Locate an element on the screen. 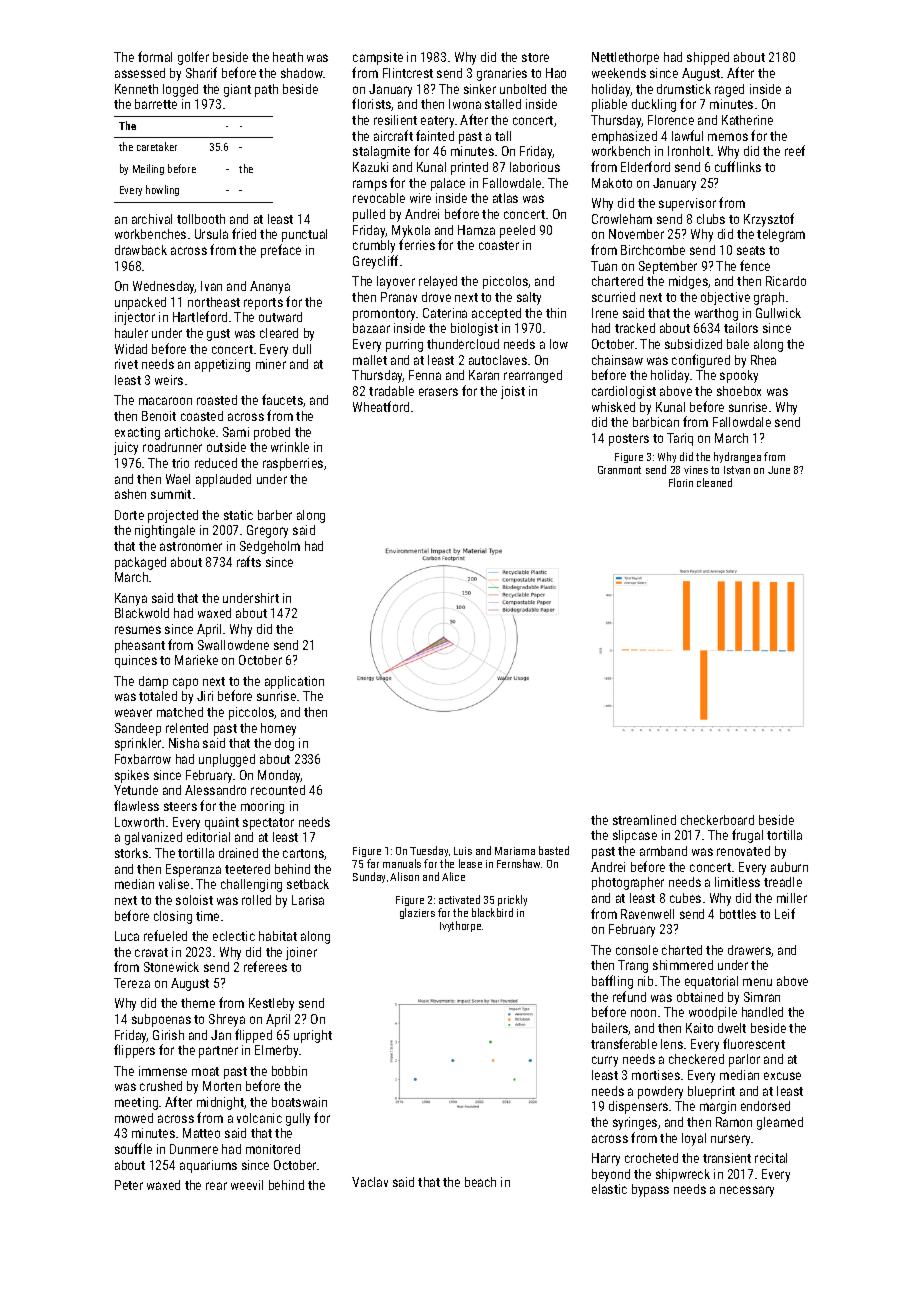 The height and width of the screenshot is (1308, 924). unbolted is located at coordinates (523, 89).
